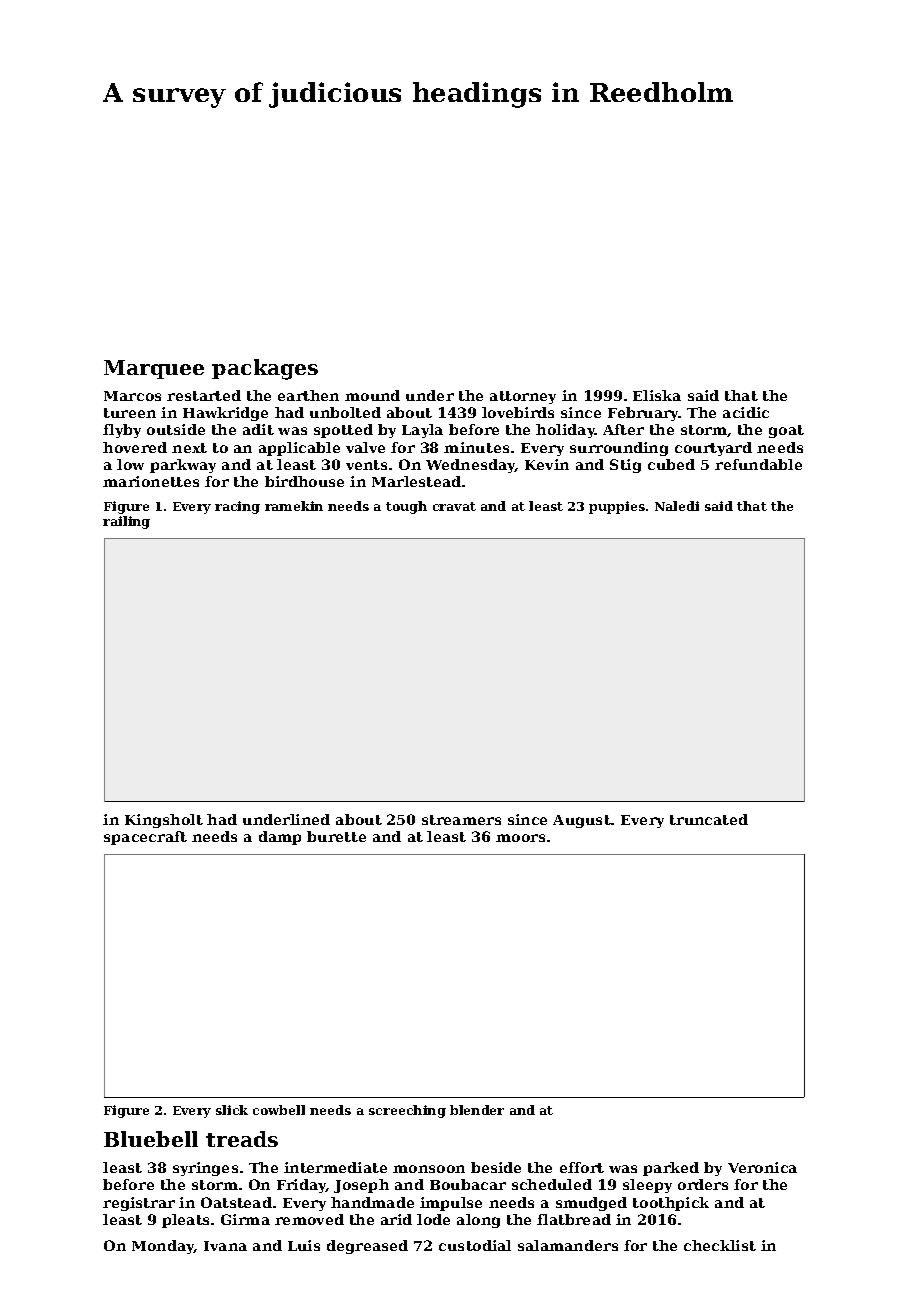 The image size is (908, 1316). I want to click on cravat, so click(454, 506).
